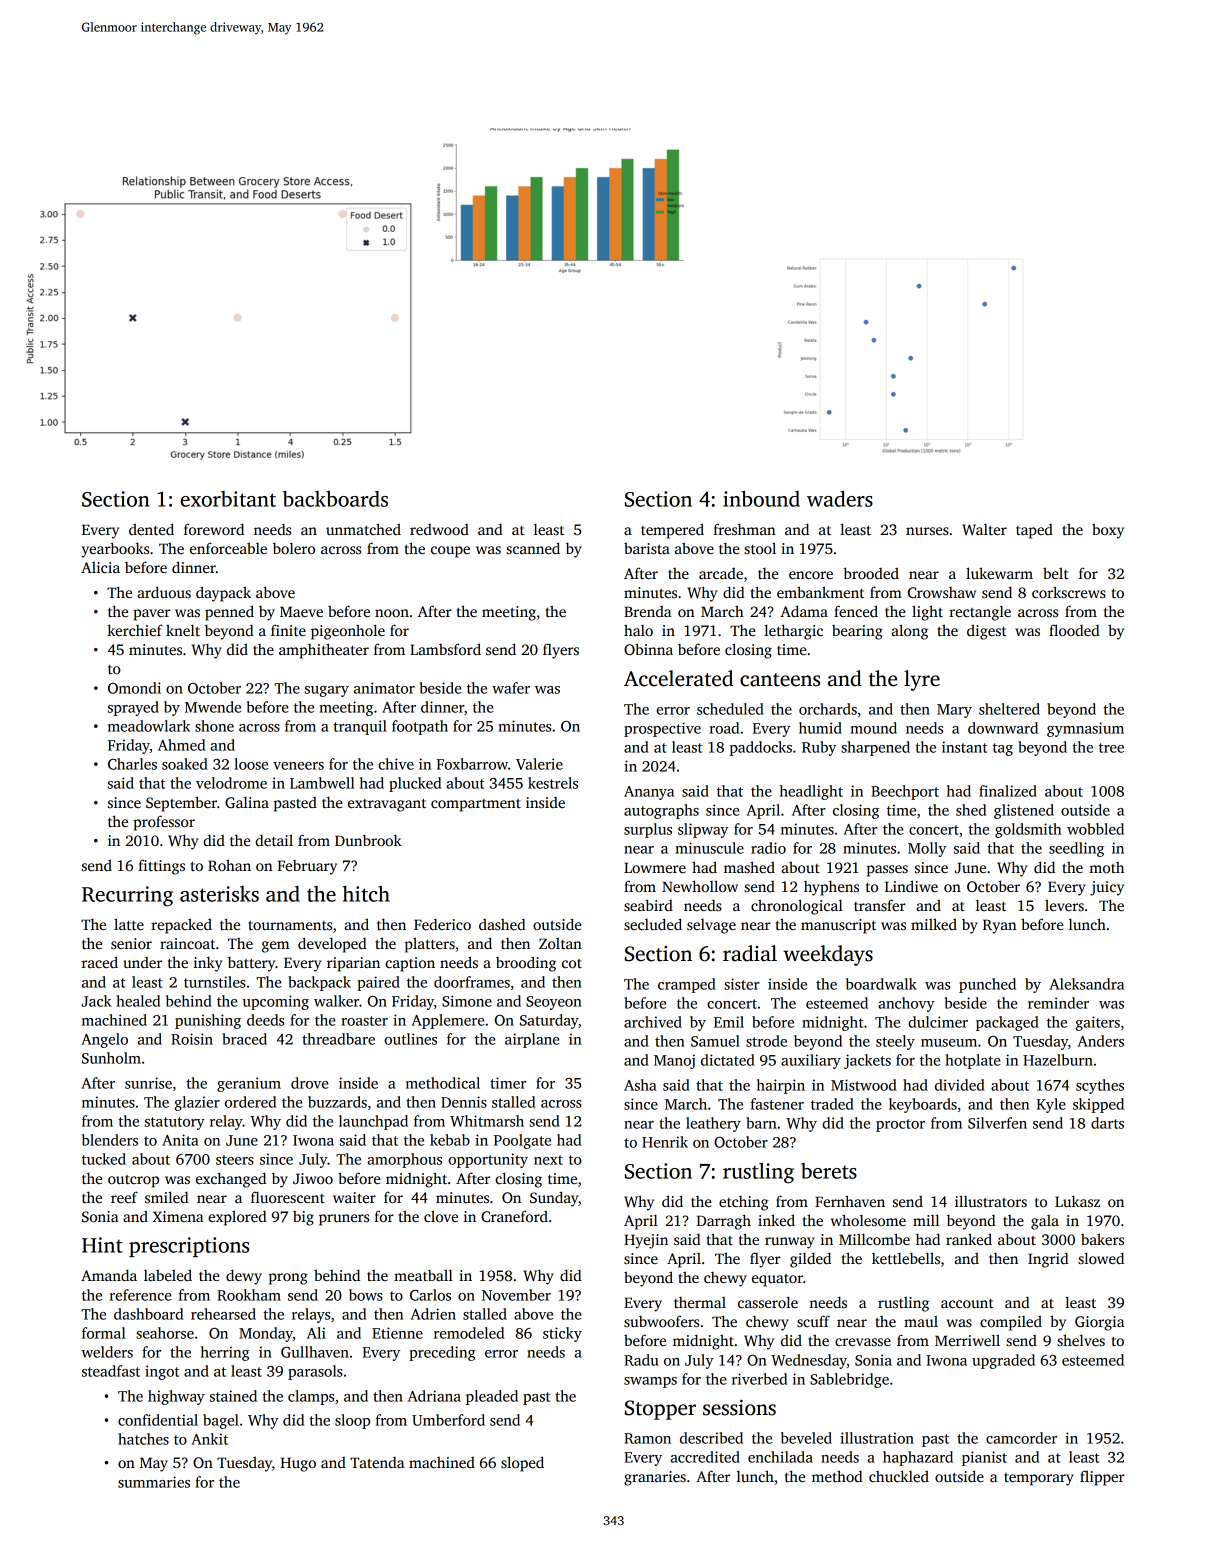 The height and width of the document is (1560, 1206). Describe the element at coordinates (131, 943) in the document. I see `senior` at that location.
